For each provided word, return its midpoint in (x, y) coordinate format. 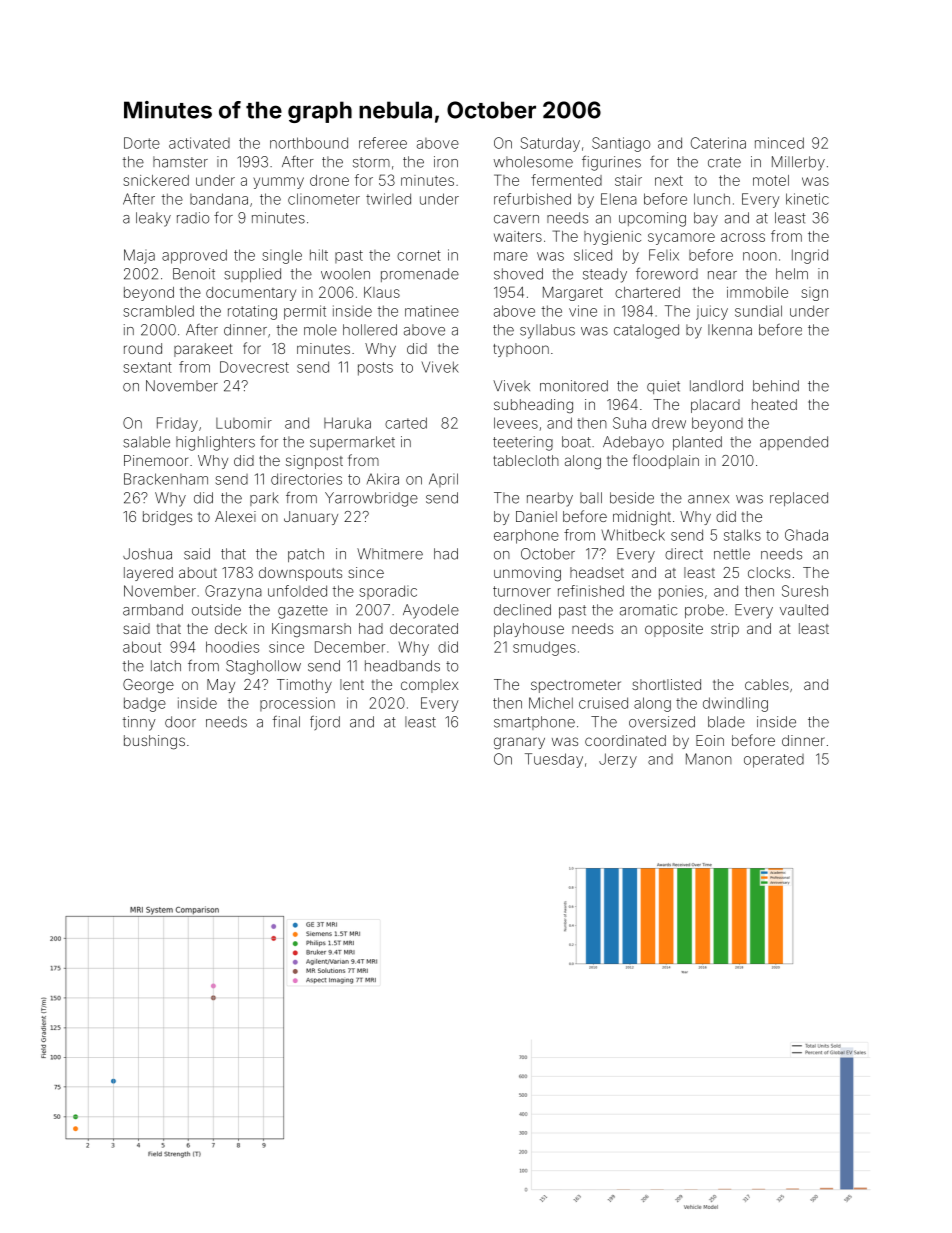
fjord (325, 722)
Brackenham (166, 479)
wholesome (533, 162)
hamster (180, 162)
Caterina (718, 143)
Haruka (347, 423)
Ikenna (730, 330)
